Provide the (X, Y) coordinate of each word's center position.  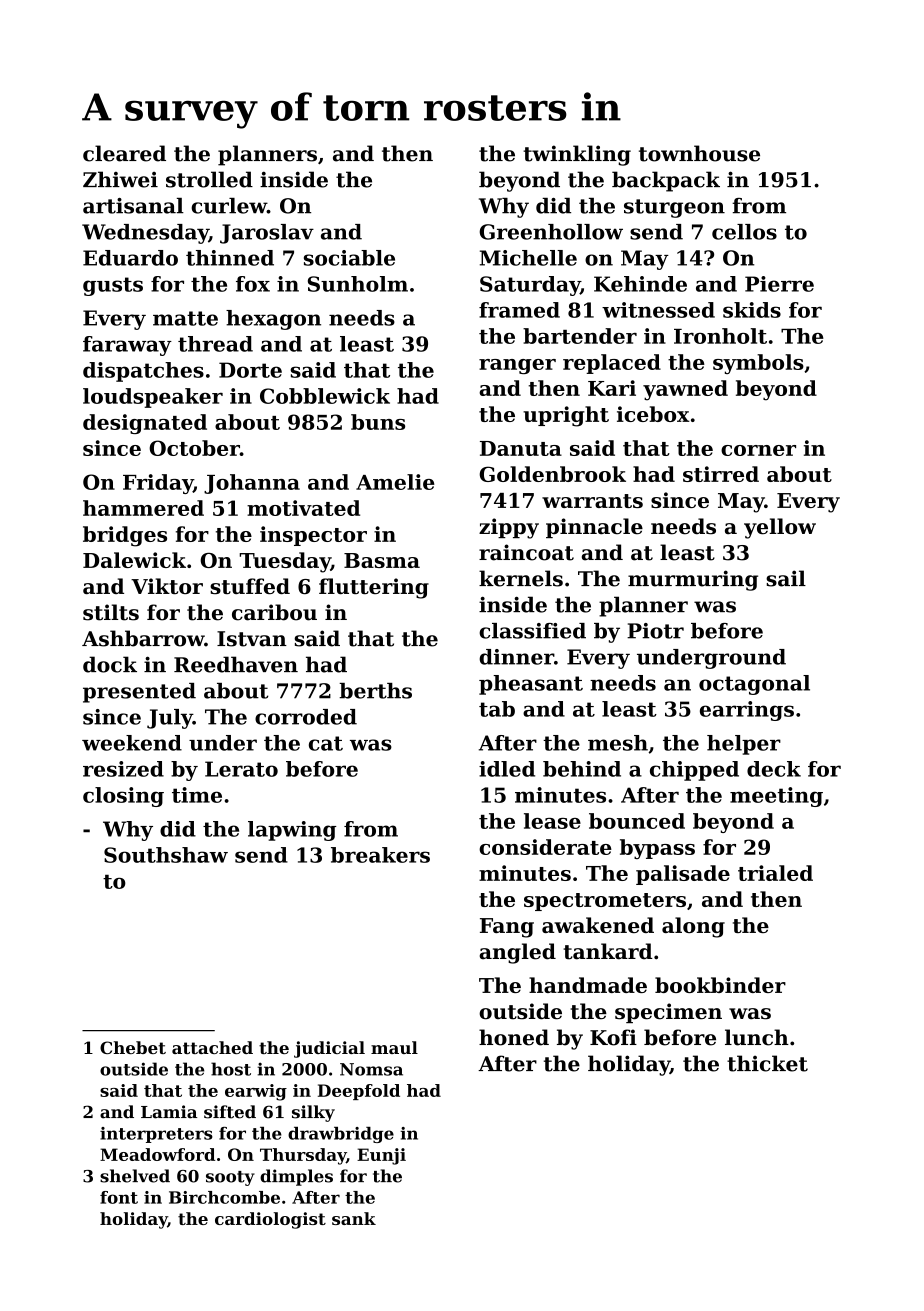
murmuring (693, 580)
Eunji (381, 1156)
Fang (507, 928)
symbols (758, 364)
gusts (113, 286)
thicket (767, 1063)
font (119, 1197)
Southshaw (166, 855)
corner (758, 450)
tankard (608, 951)
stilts (111, 612)
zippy (509, 528)
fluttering (374, 588)
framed (519, 310)
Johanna (252, 484)
